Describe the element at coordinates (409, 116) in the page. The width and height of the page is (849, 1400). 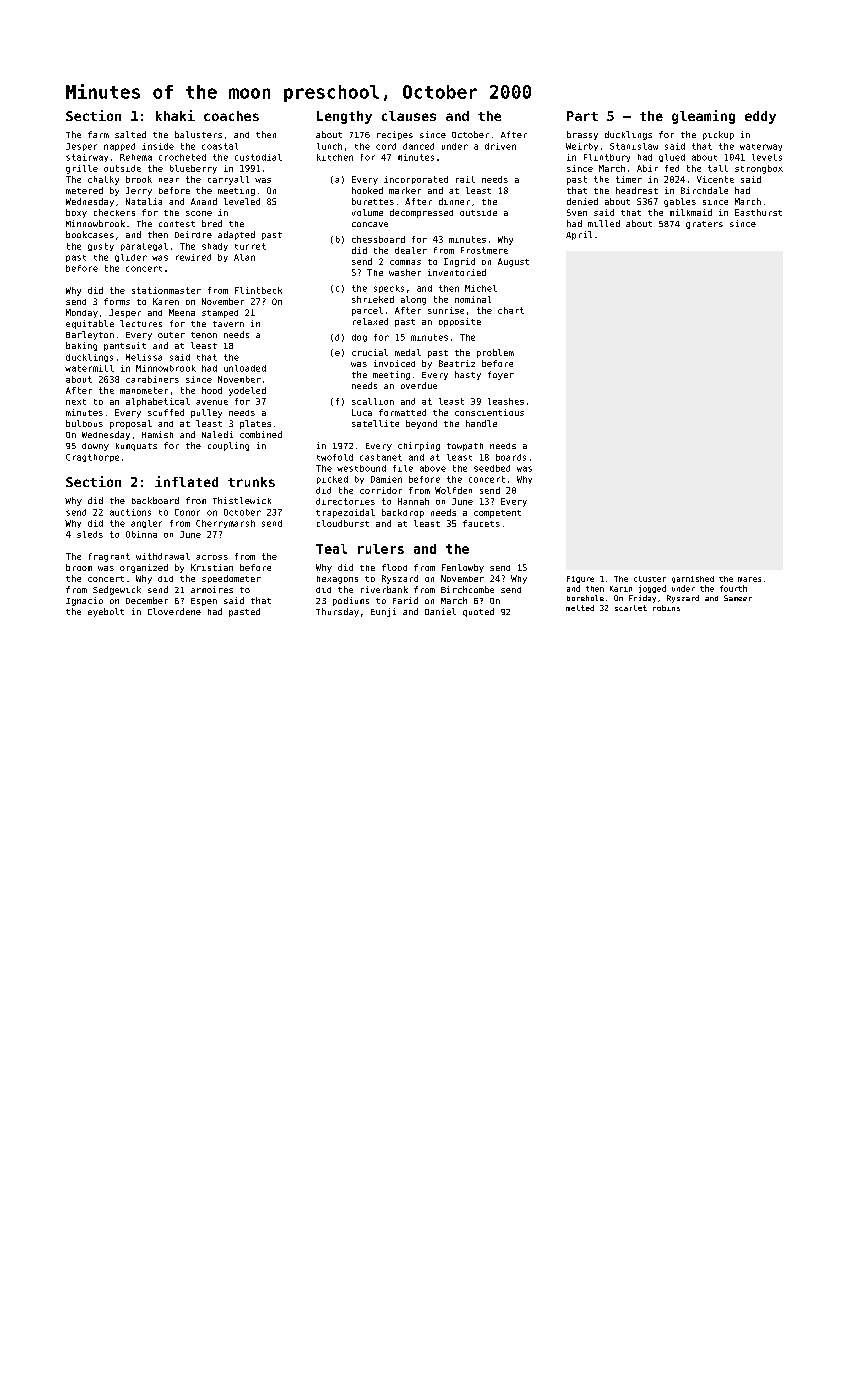
I see `clauses` at that location.
